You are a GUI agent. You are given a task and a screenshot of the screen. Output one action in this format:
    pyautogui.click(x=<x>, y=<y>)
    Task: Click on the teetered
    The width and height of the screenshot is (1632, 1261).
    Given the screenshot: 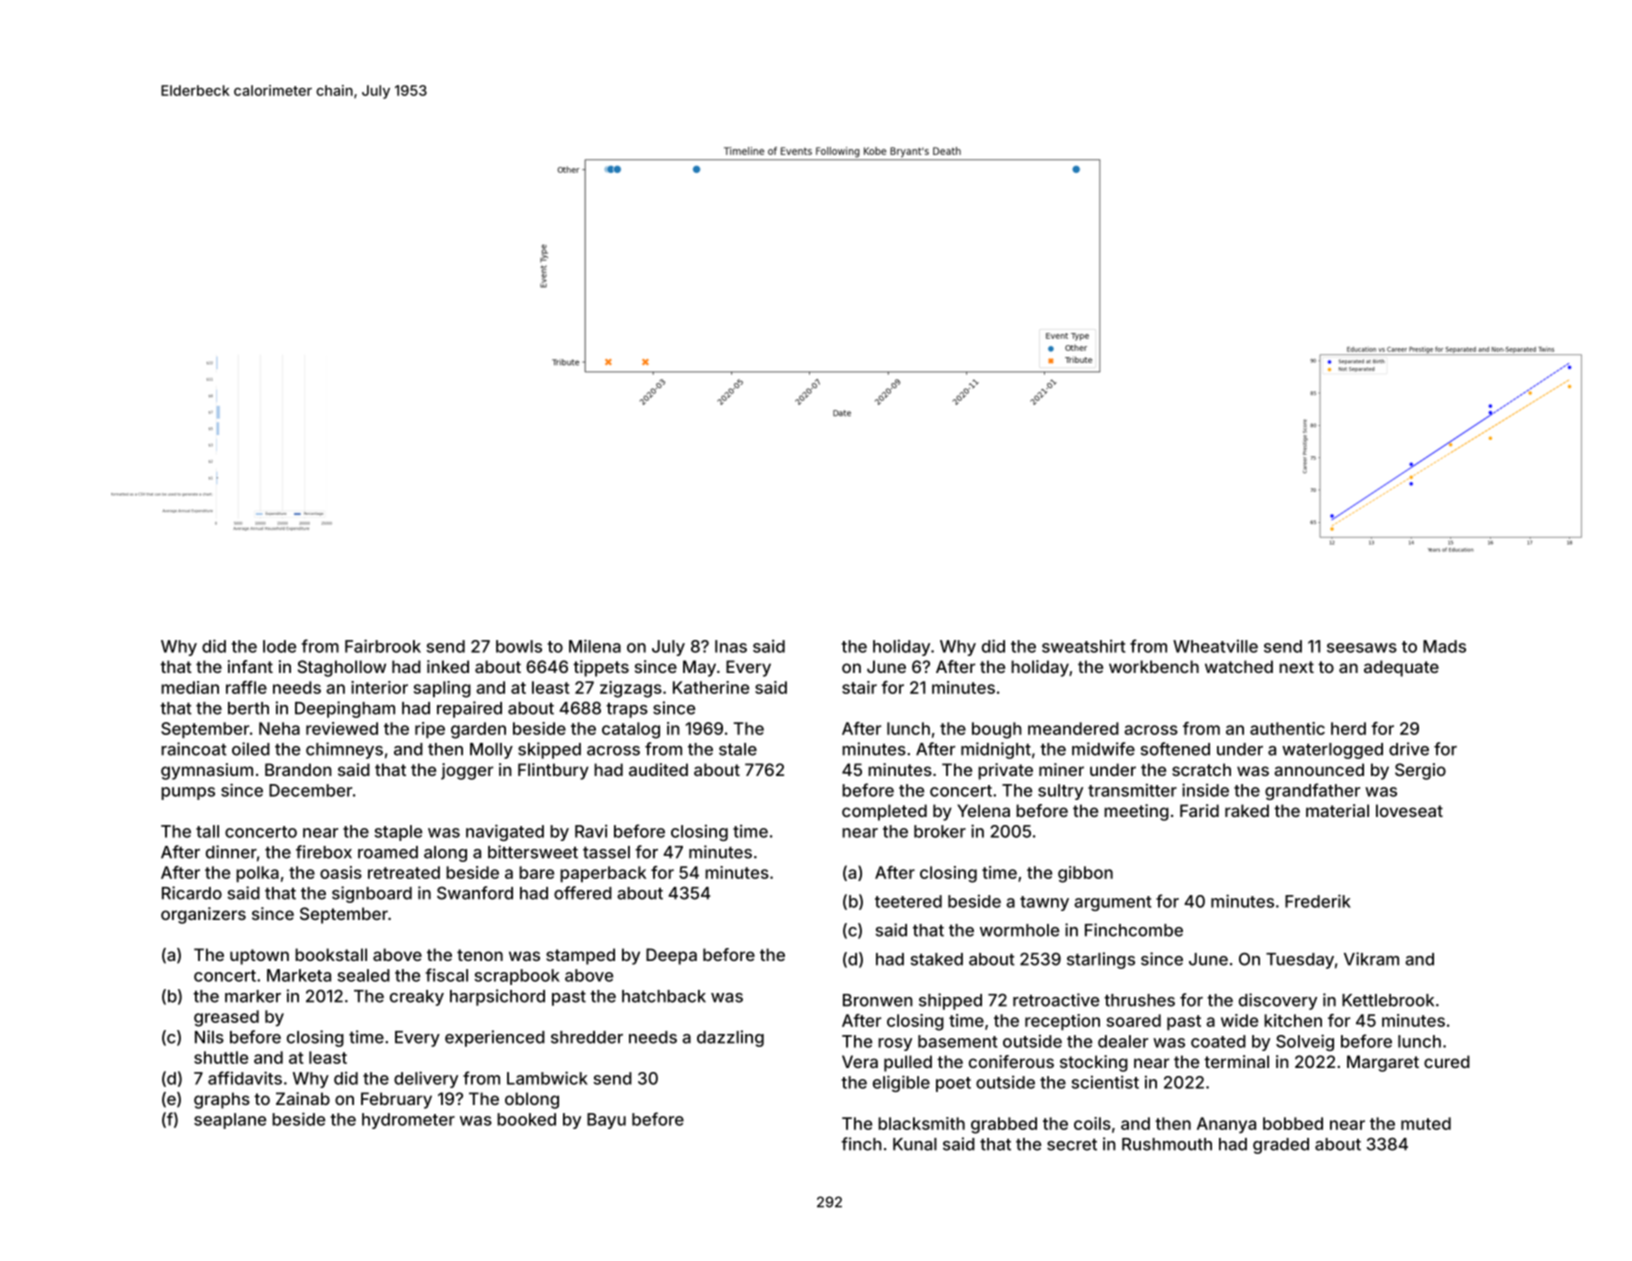 What is the action you would take?
    pyautogui.click(x=908, y=901)
